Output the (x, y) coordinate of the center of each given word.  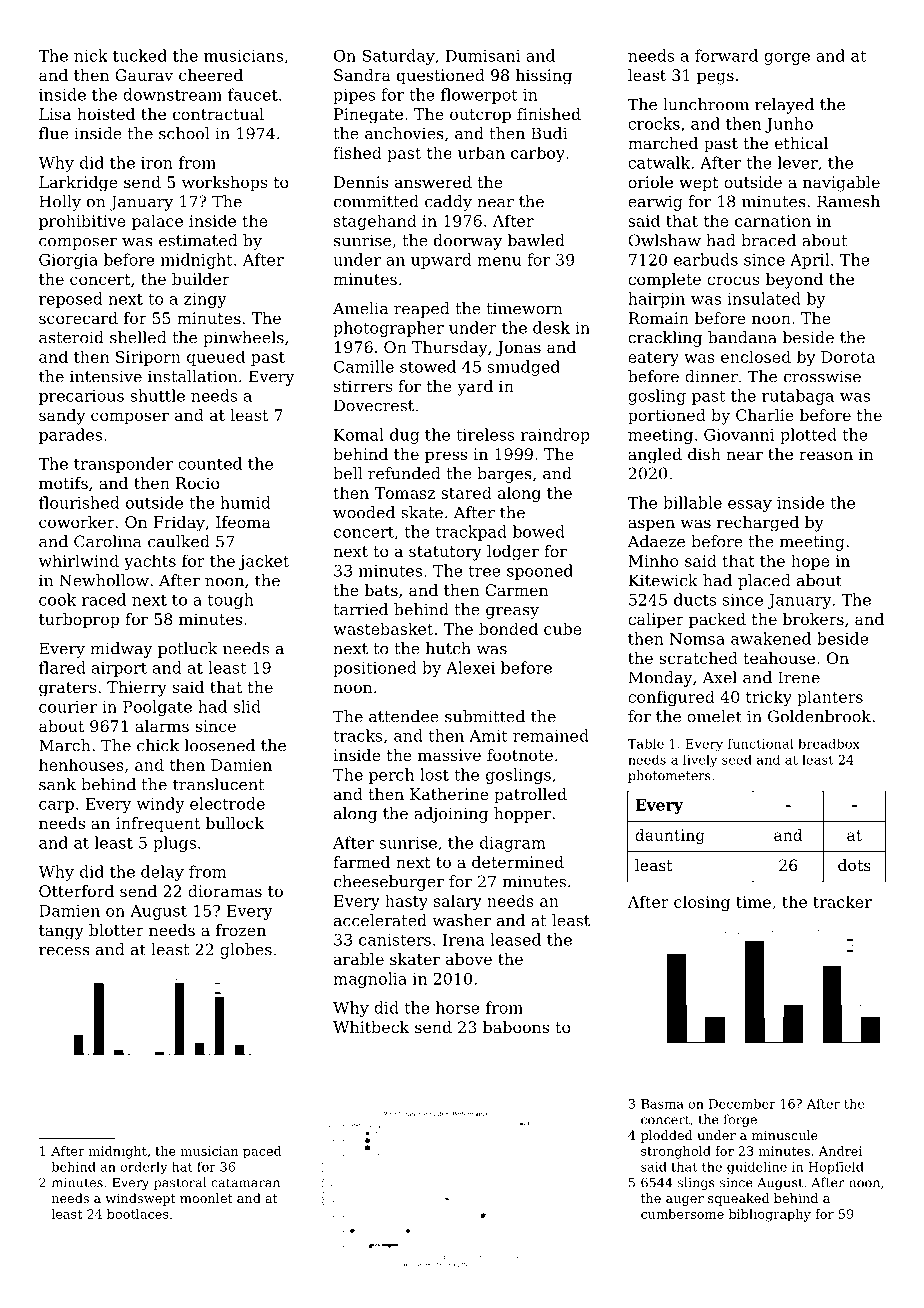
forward (726, 55)
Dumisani (482, 56)
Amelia (360, 308)
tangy (61, 932)
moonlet (206, 1198)
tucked (140, 55)
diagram (513, 844)
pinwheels (243, 339)
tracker (842, 901)
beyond (794, 281)
